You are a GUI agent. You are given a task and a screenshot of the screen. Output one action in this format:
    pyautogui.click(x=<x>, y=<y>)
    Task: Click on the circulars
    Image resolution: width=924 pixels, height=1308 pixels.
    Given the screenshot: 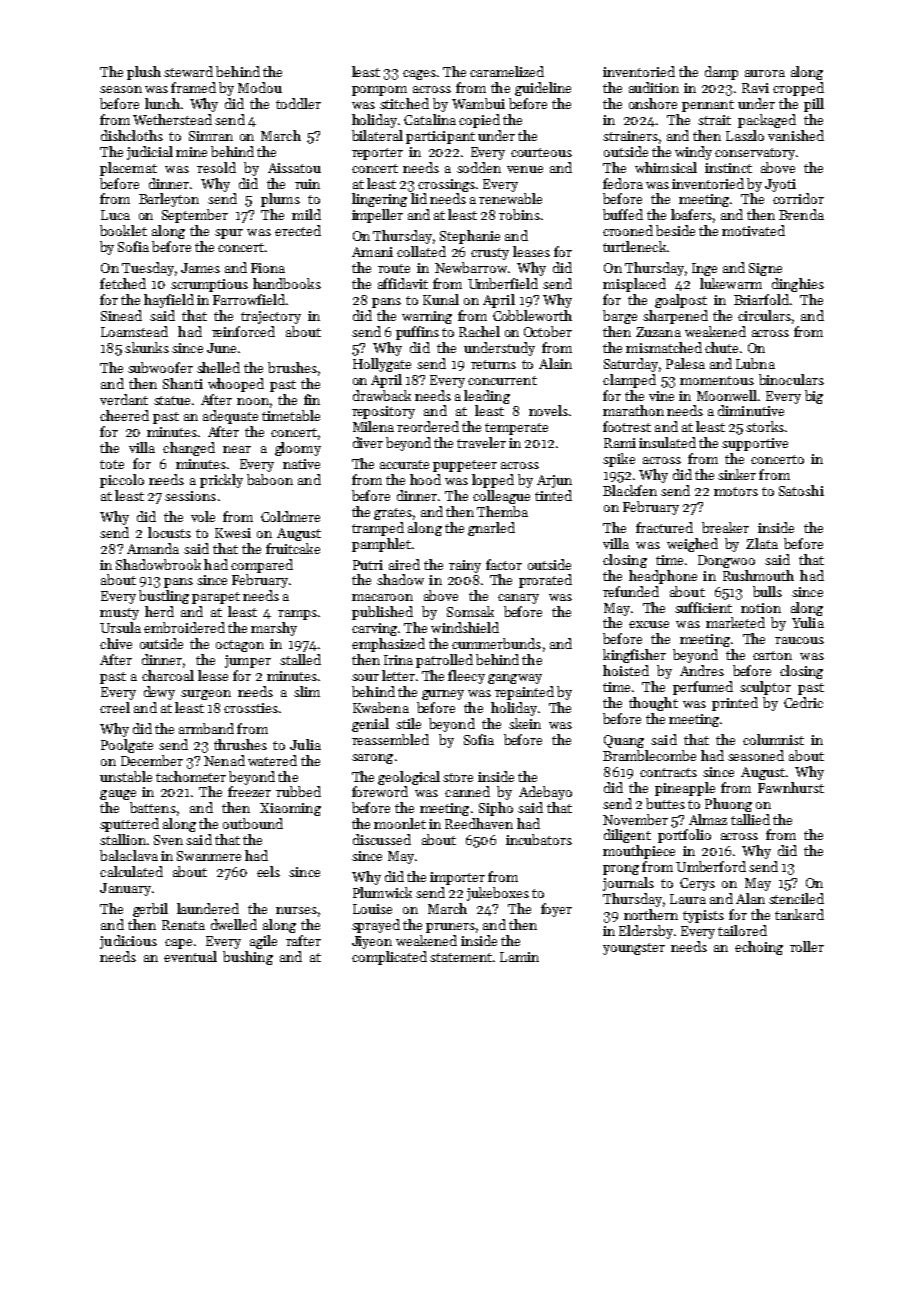 What is the action you would take?
    pyautogui.click(x=764, y=315)
